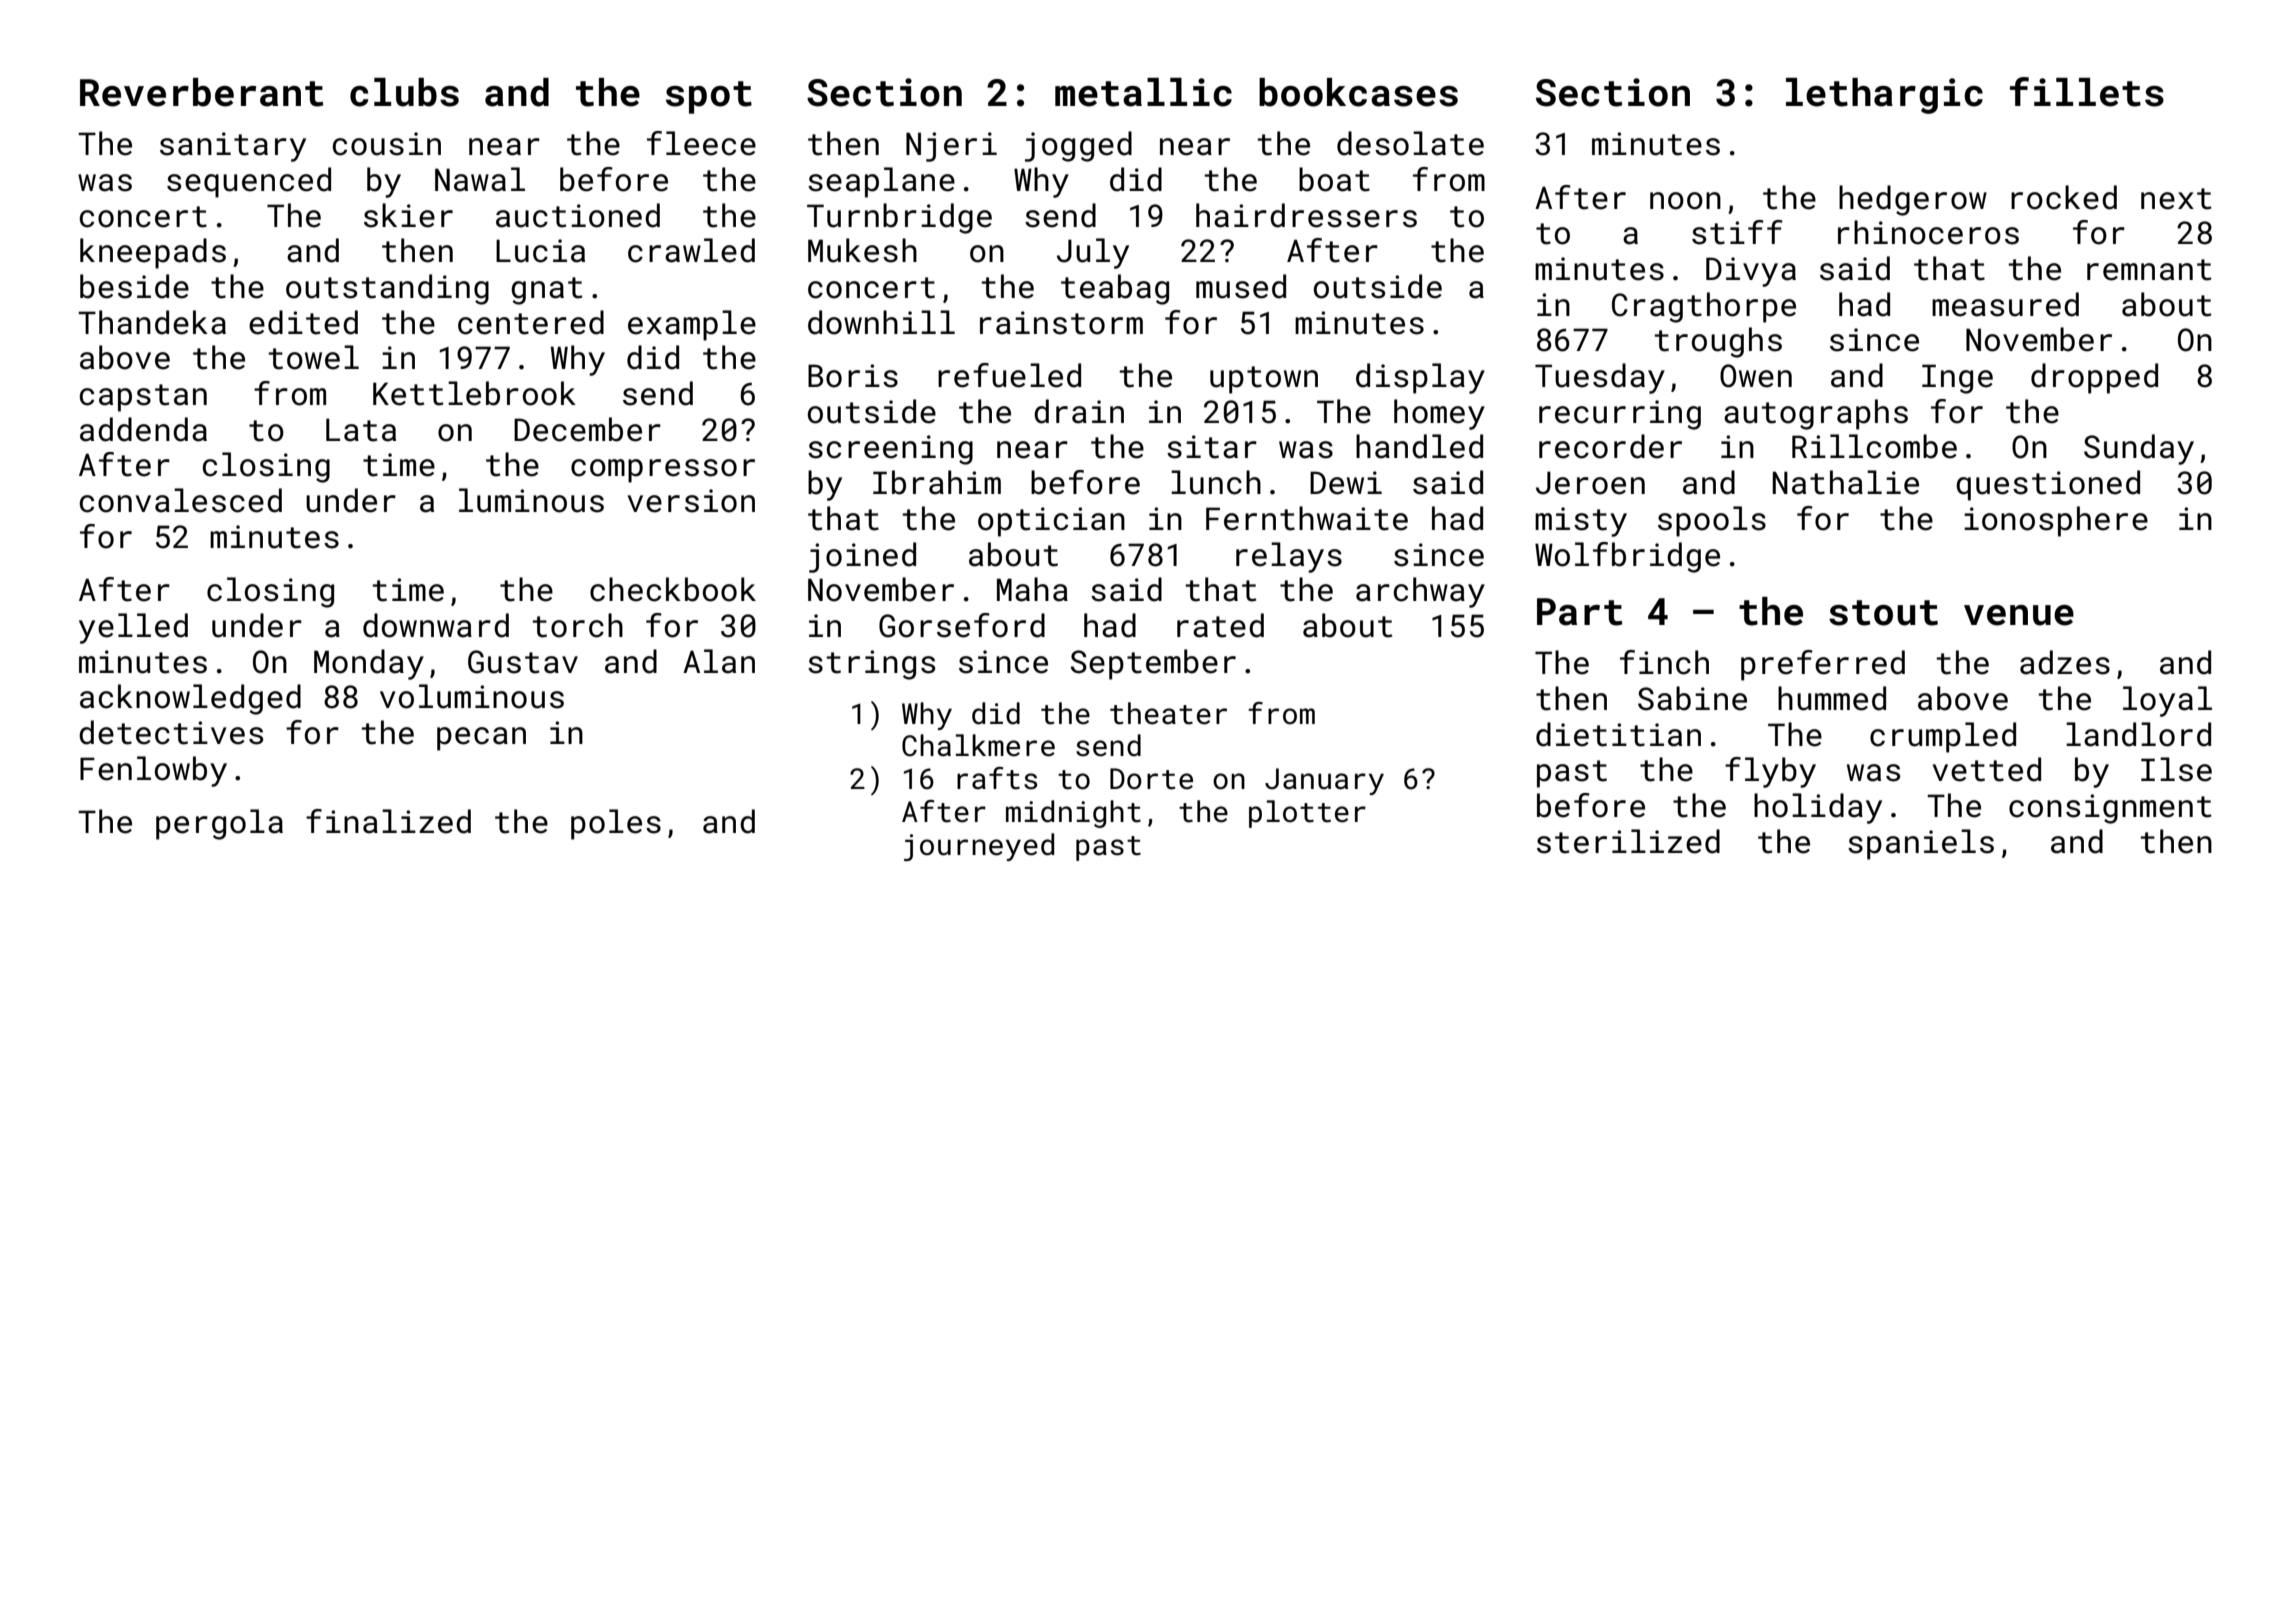 The image size is (2292, 1620). Describe the element at coordinates (2176, 769) in the screenshot. I see `Ilse` at that location.
